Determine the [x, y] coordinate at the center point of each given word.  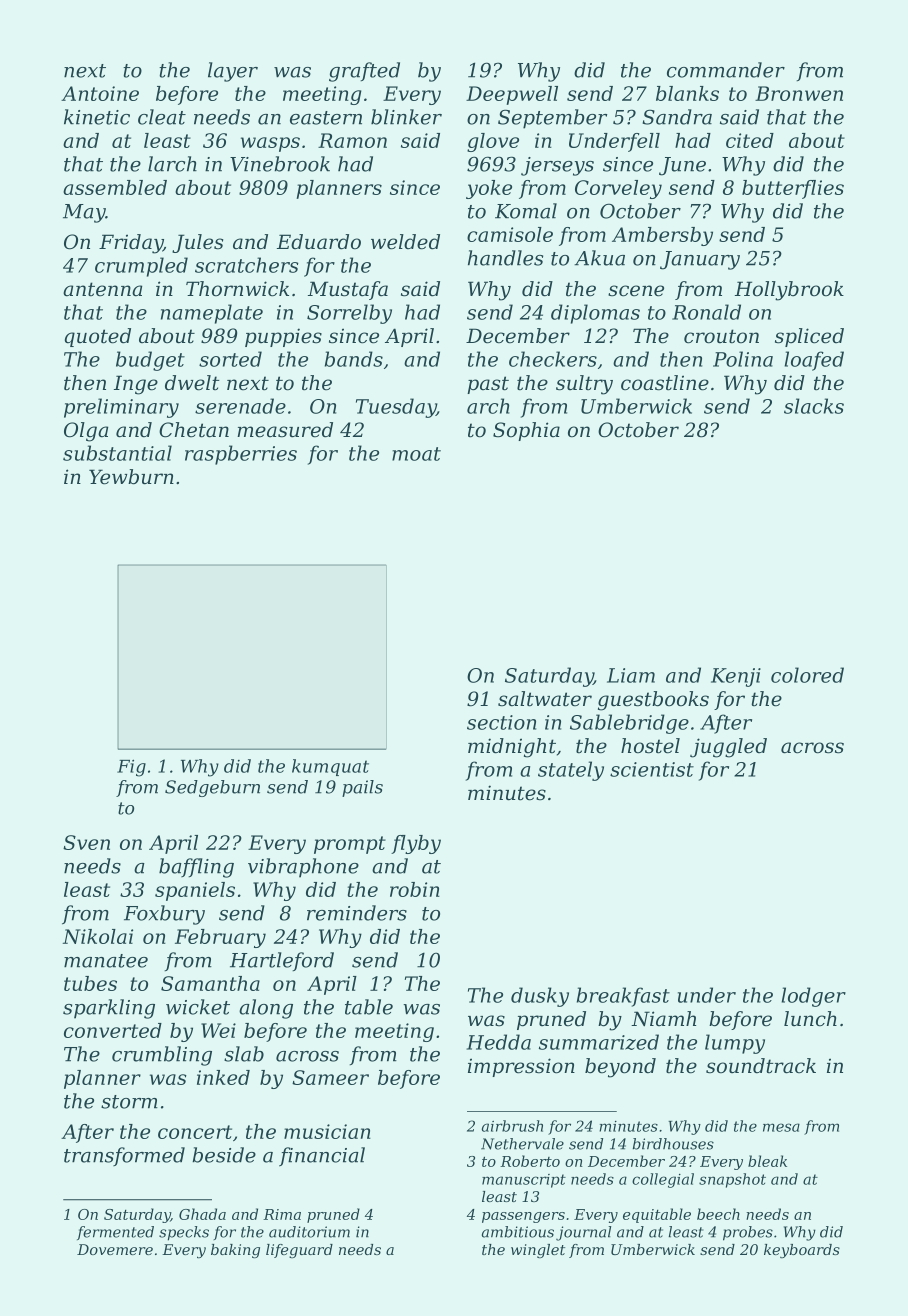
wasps [270, 144]
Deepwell [512, 95]
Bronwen [799, 93]
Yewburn [131, 477]
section [501, 722]
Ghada [202, 1214]
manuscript [524, 1181]
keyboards [802, 1251]
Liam [631, 675]
